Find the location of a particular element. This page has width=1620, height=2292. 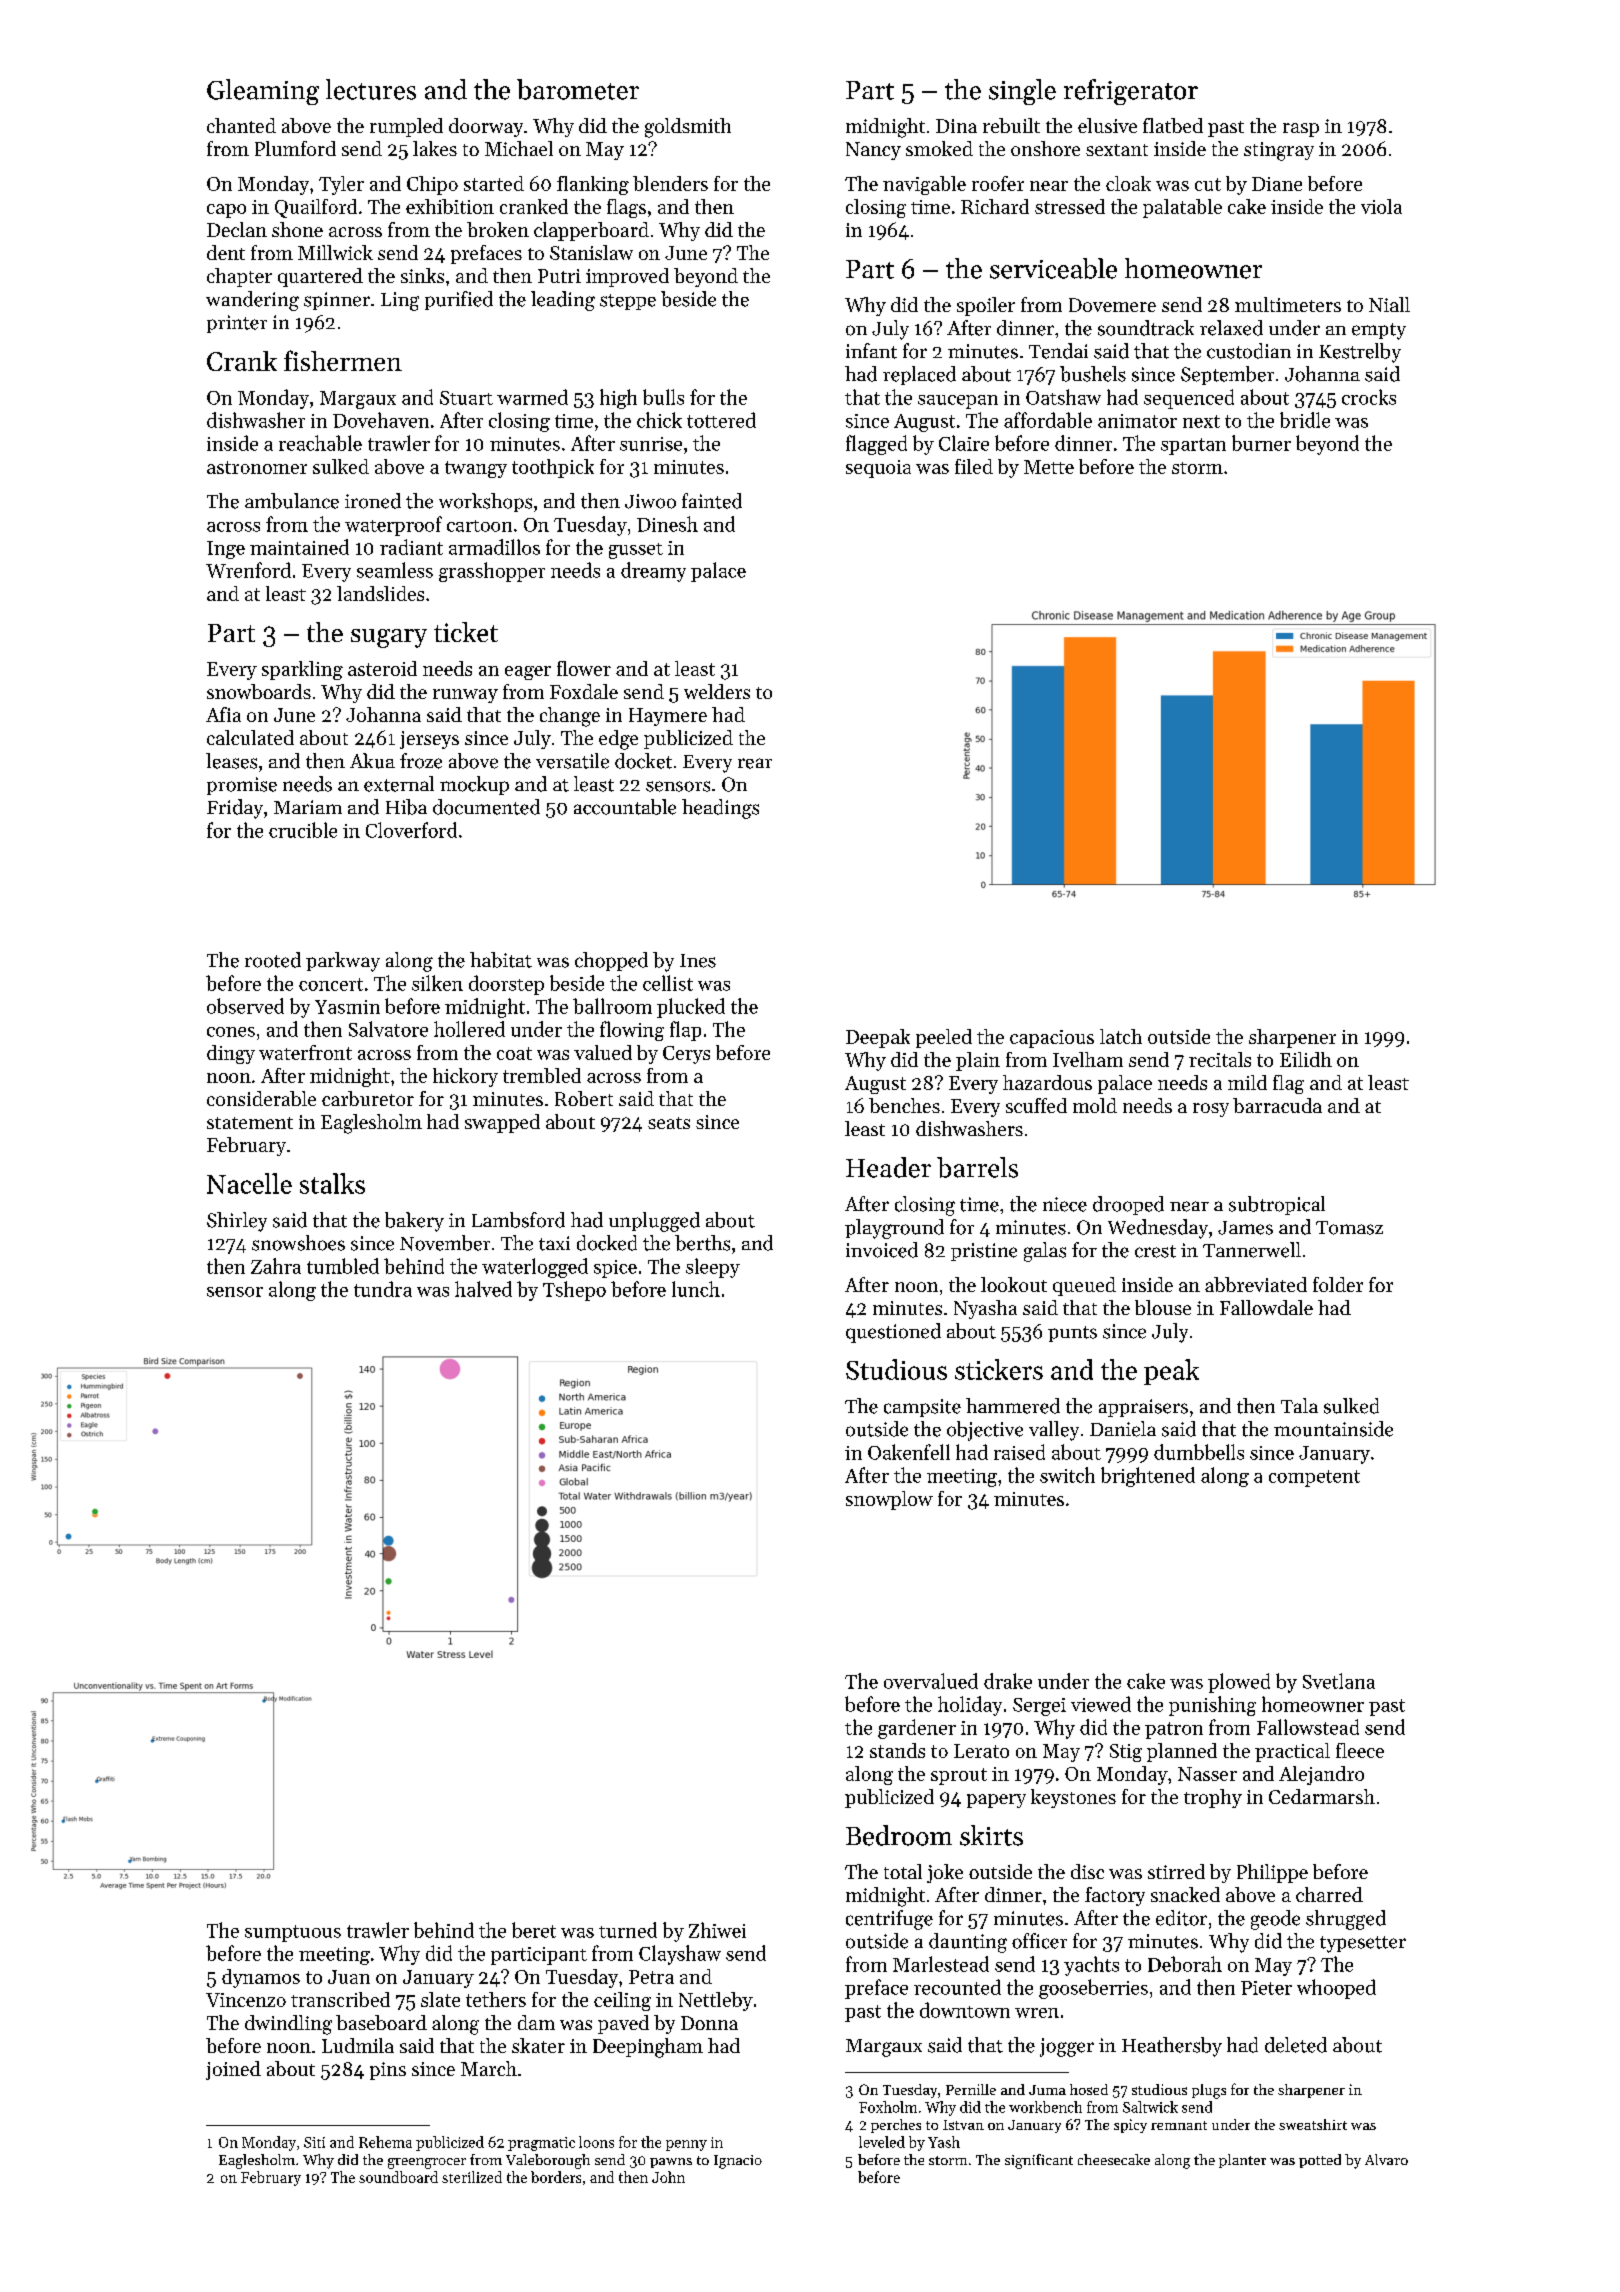

slate is located at coordinates (440, 1999).
